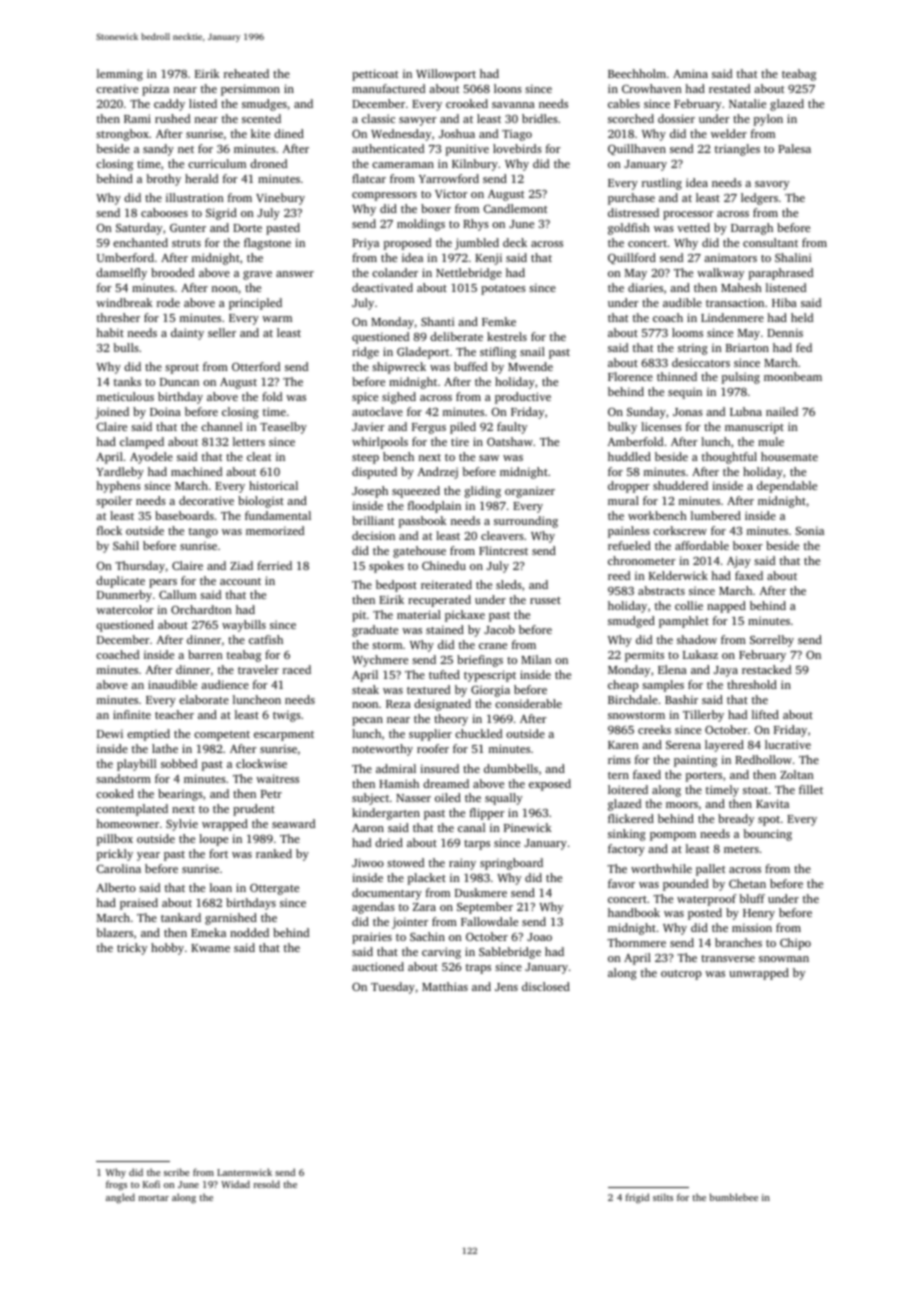 Image resolution: width=924 pixels, height=1308 pixels. What do you see at coordinates (515, 242) in the image?
I see `deck` at bounding box center [515, 242].
